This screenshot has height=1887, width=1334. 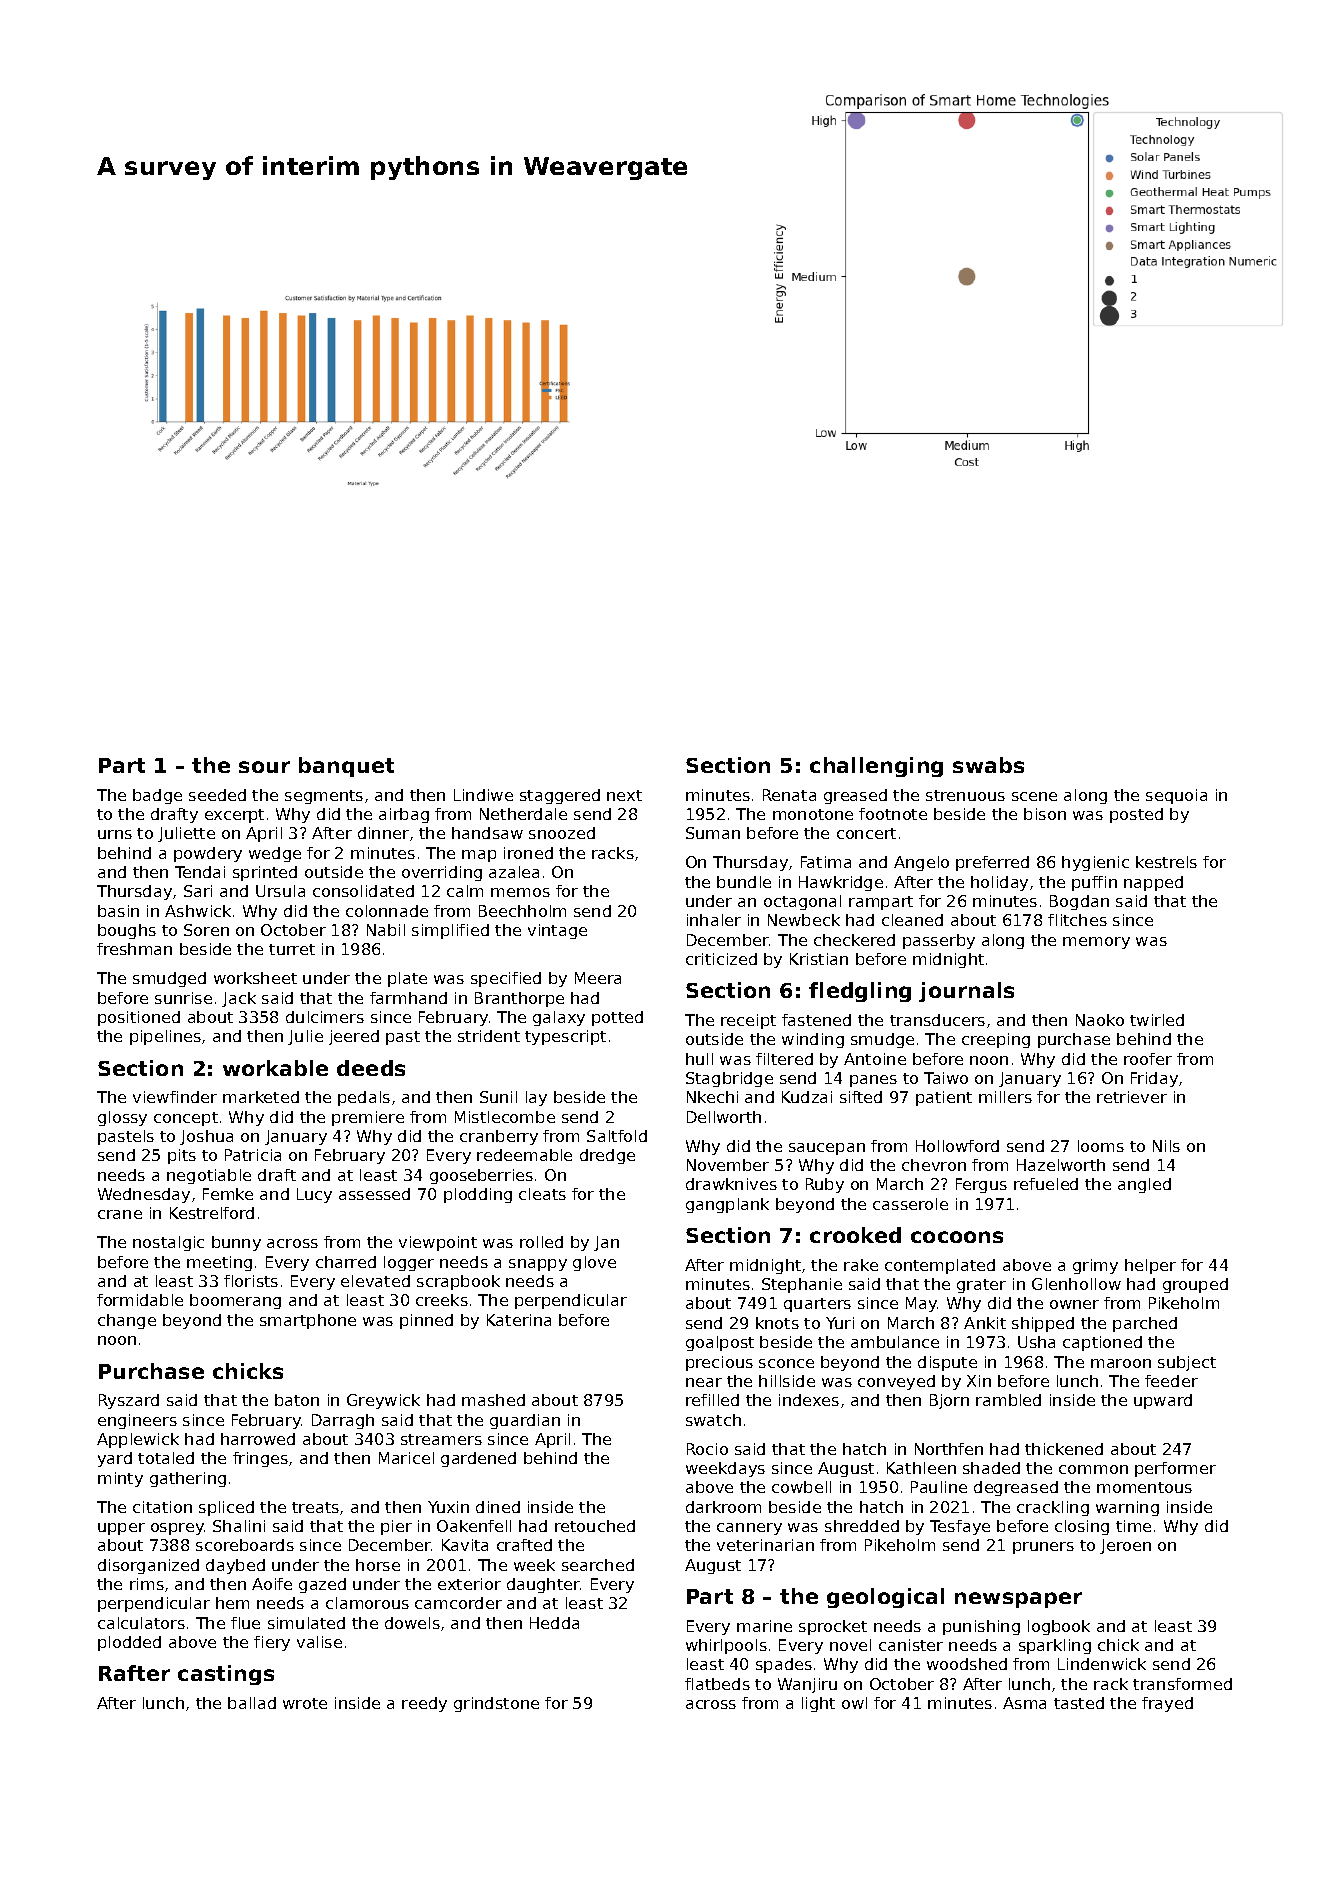 I want to click on swabs, so click(x=988, y=765).
